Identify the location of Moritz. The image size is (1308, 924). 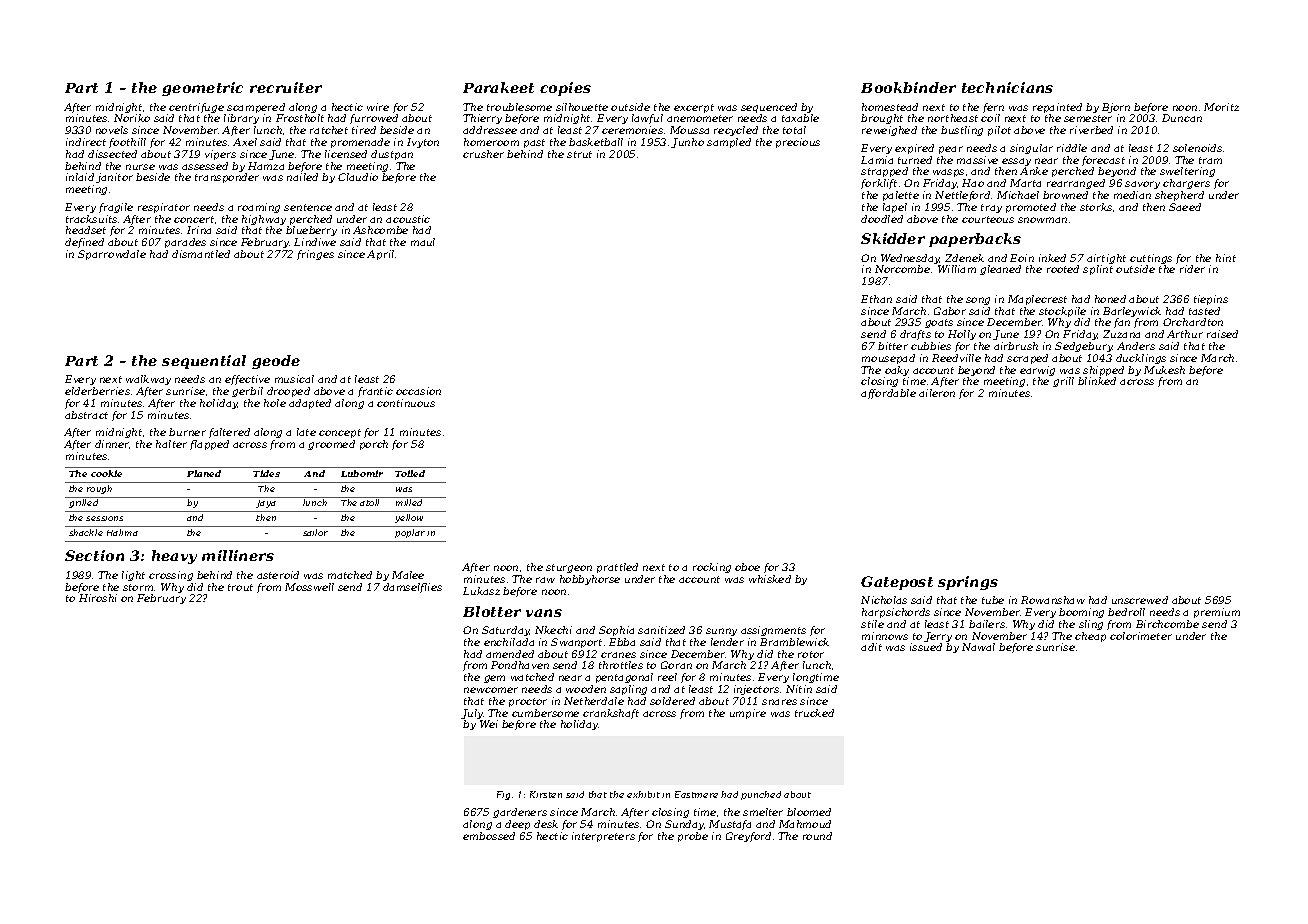
(1221, 107).
